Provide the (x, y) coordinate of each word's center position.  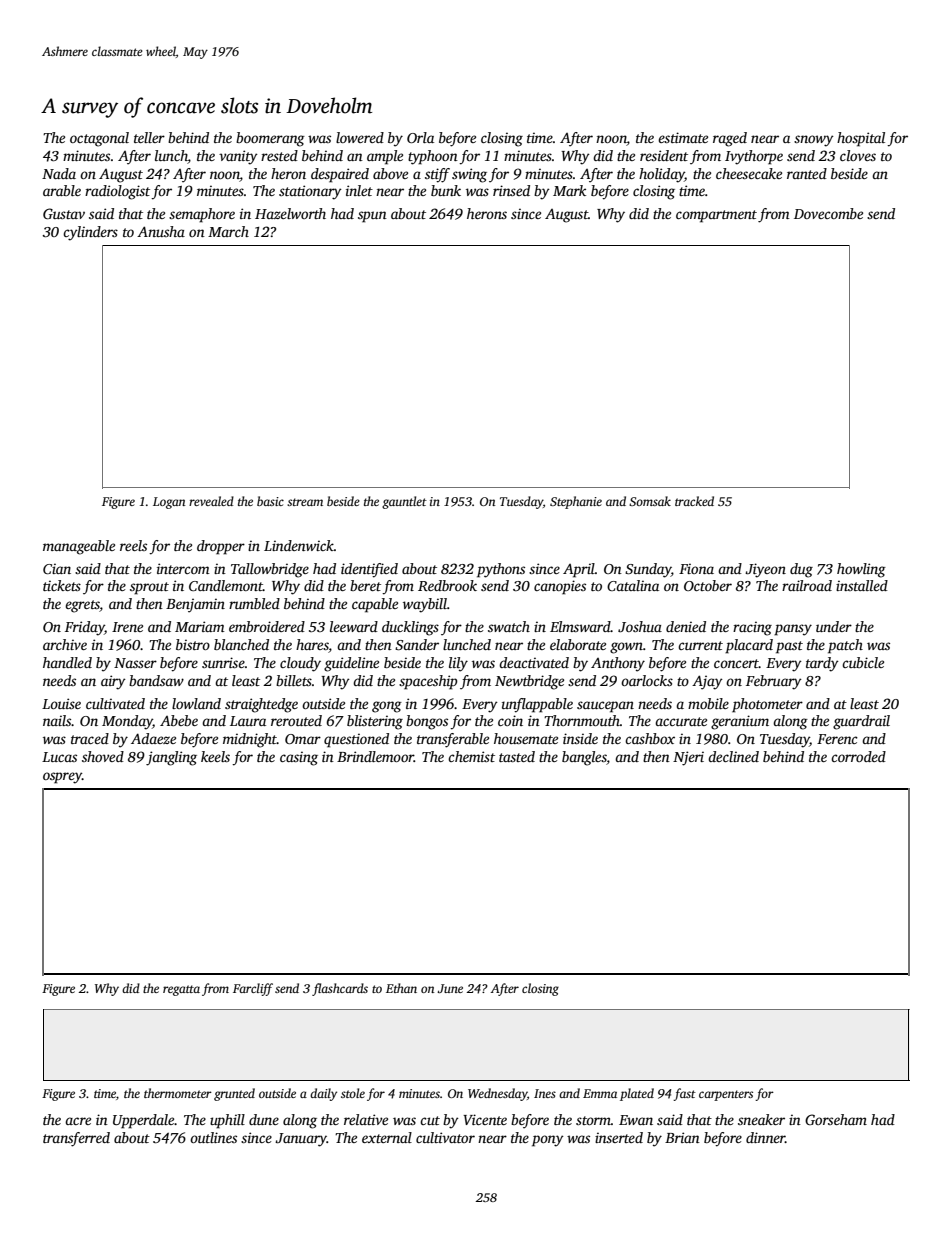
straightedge (261, 705)
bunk (446, 190)
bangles (584, 758)
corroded (858, 756)
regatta (181, 990)
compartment (716, 216)
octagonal (99, 139)
